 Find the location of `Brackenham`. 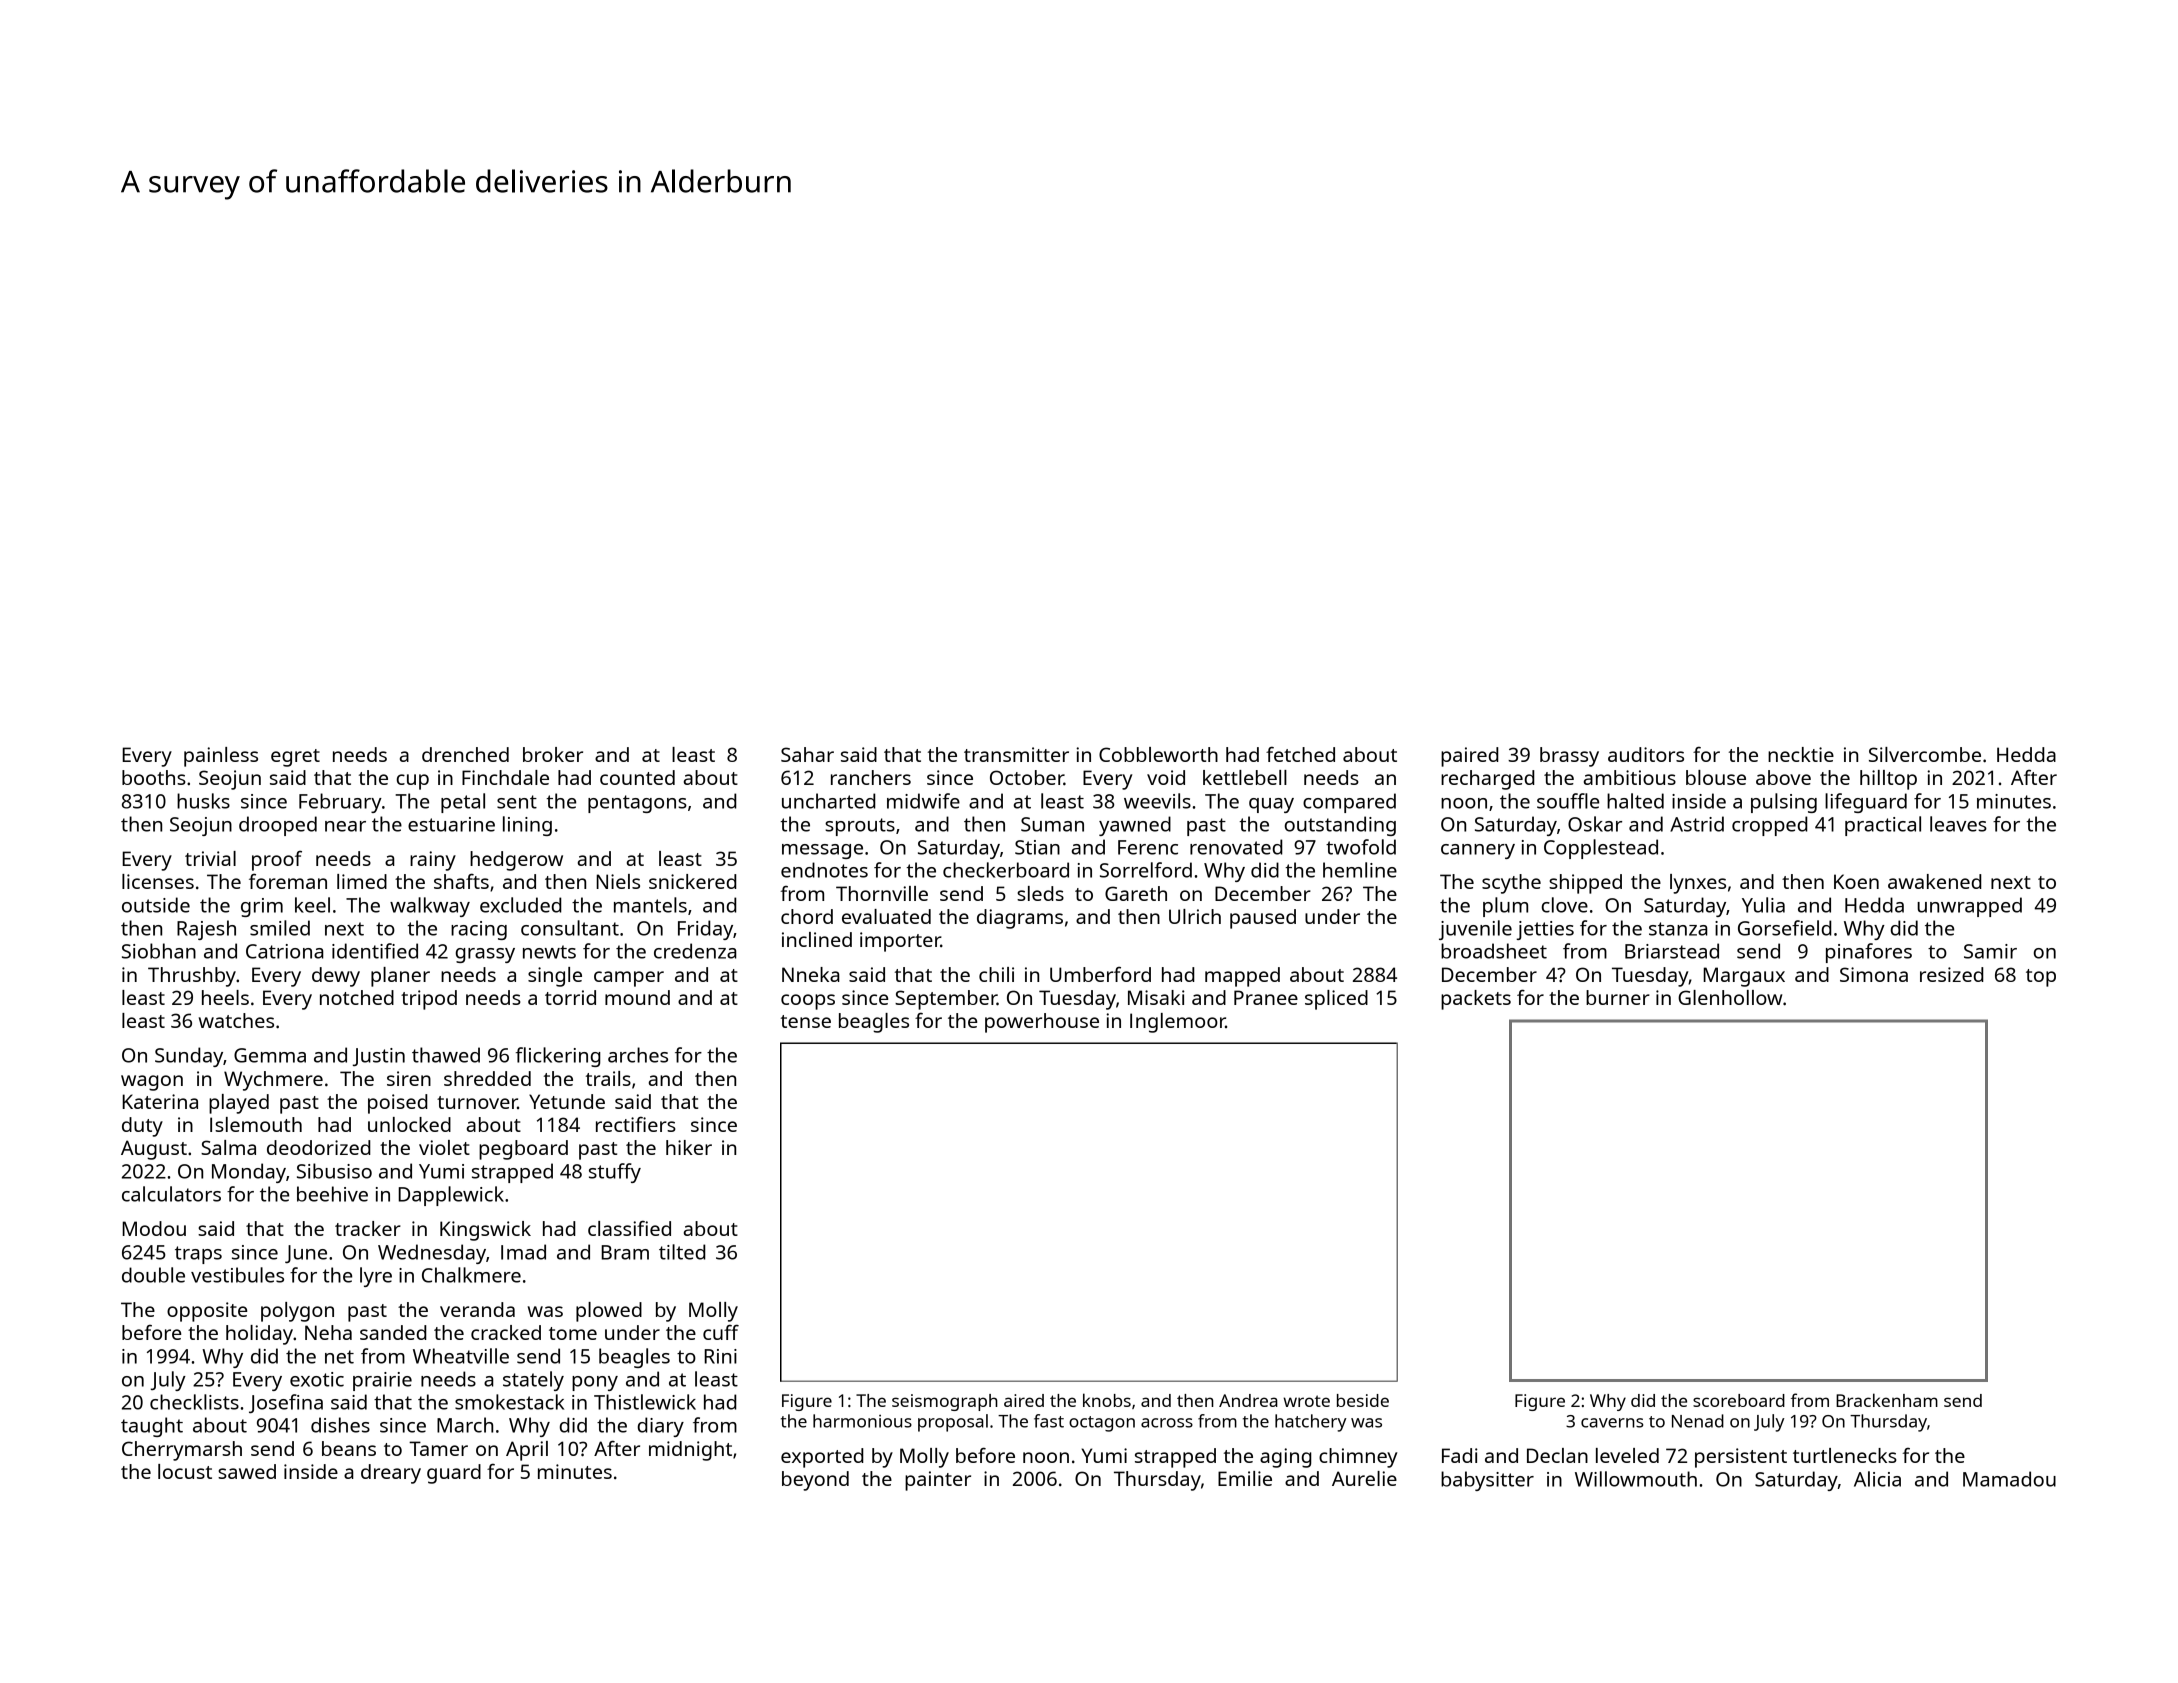

Brackenham is located at coordinates (1887, 1400).
